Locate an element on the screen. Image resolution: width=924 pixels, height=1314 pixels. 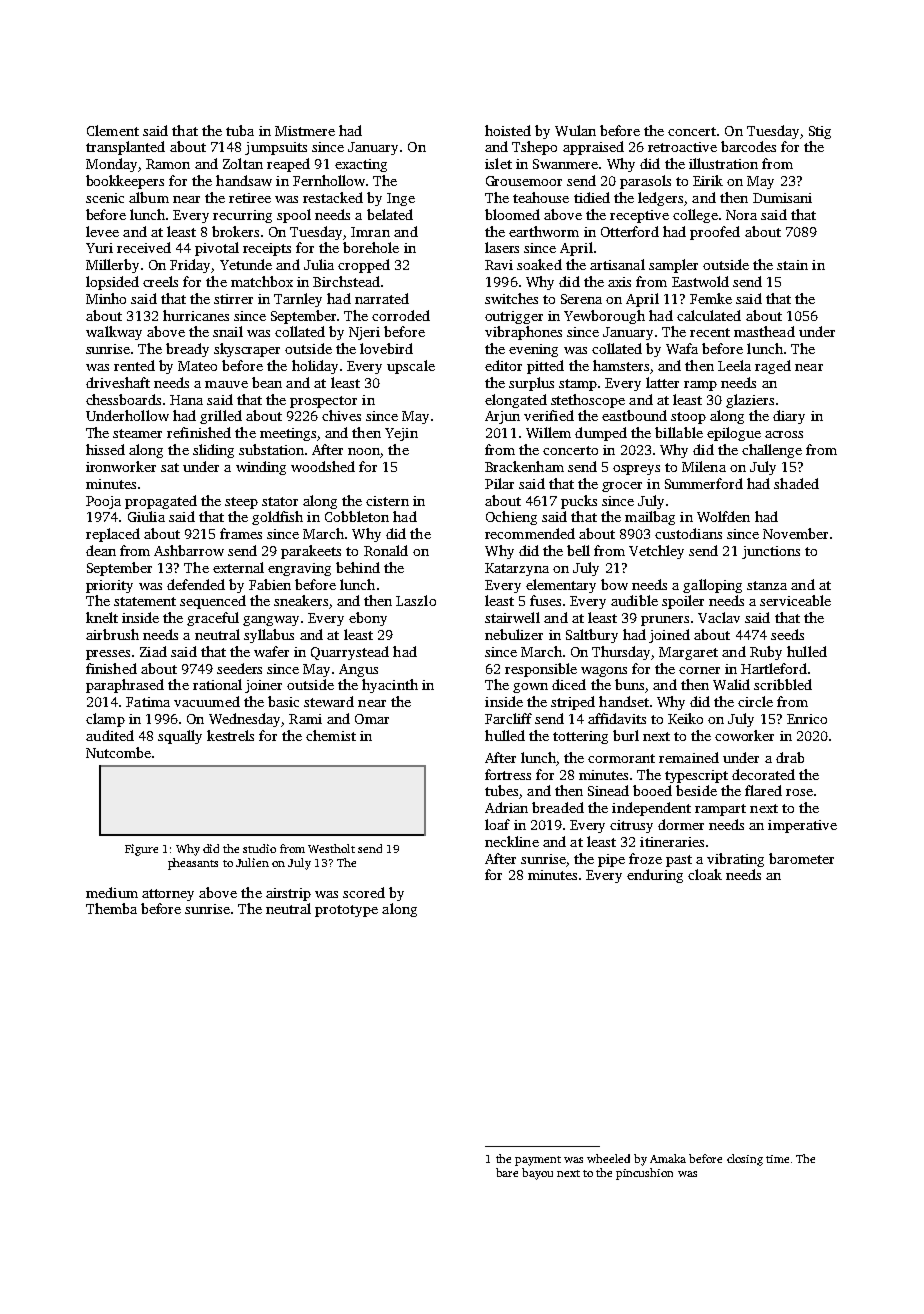
corroded is located at coordinates (401, 315).
